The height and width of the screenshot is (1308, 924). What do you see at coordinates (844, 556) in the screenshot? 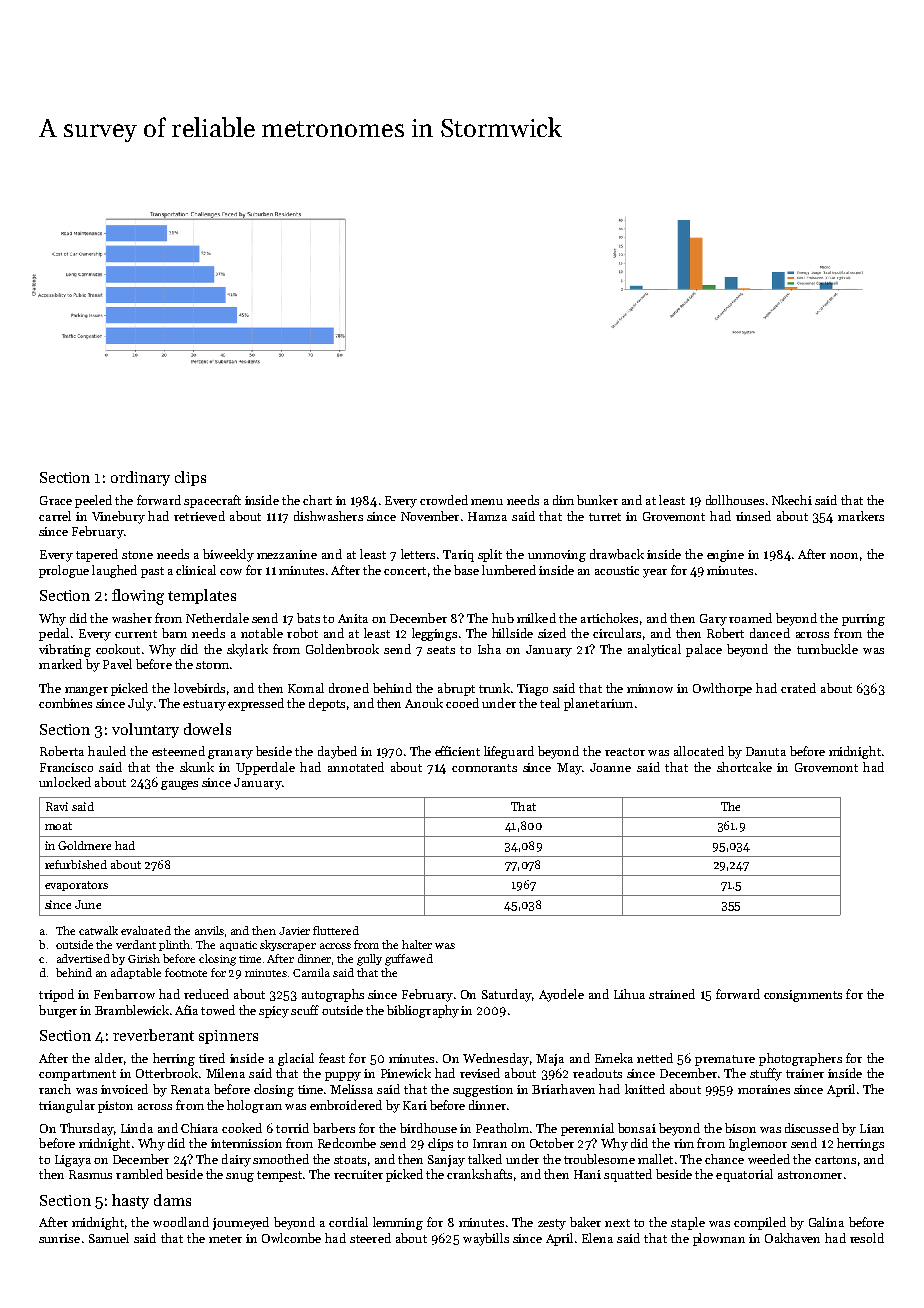
I see `noon` at bounding box center [844, 556].
